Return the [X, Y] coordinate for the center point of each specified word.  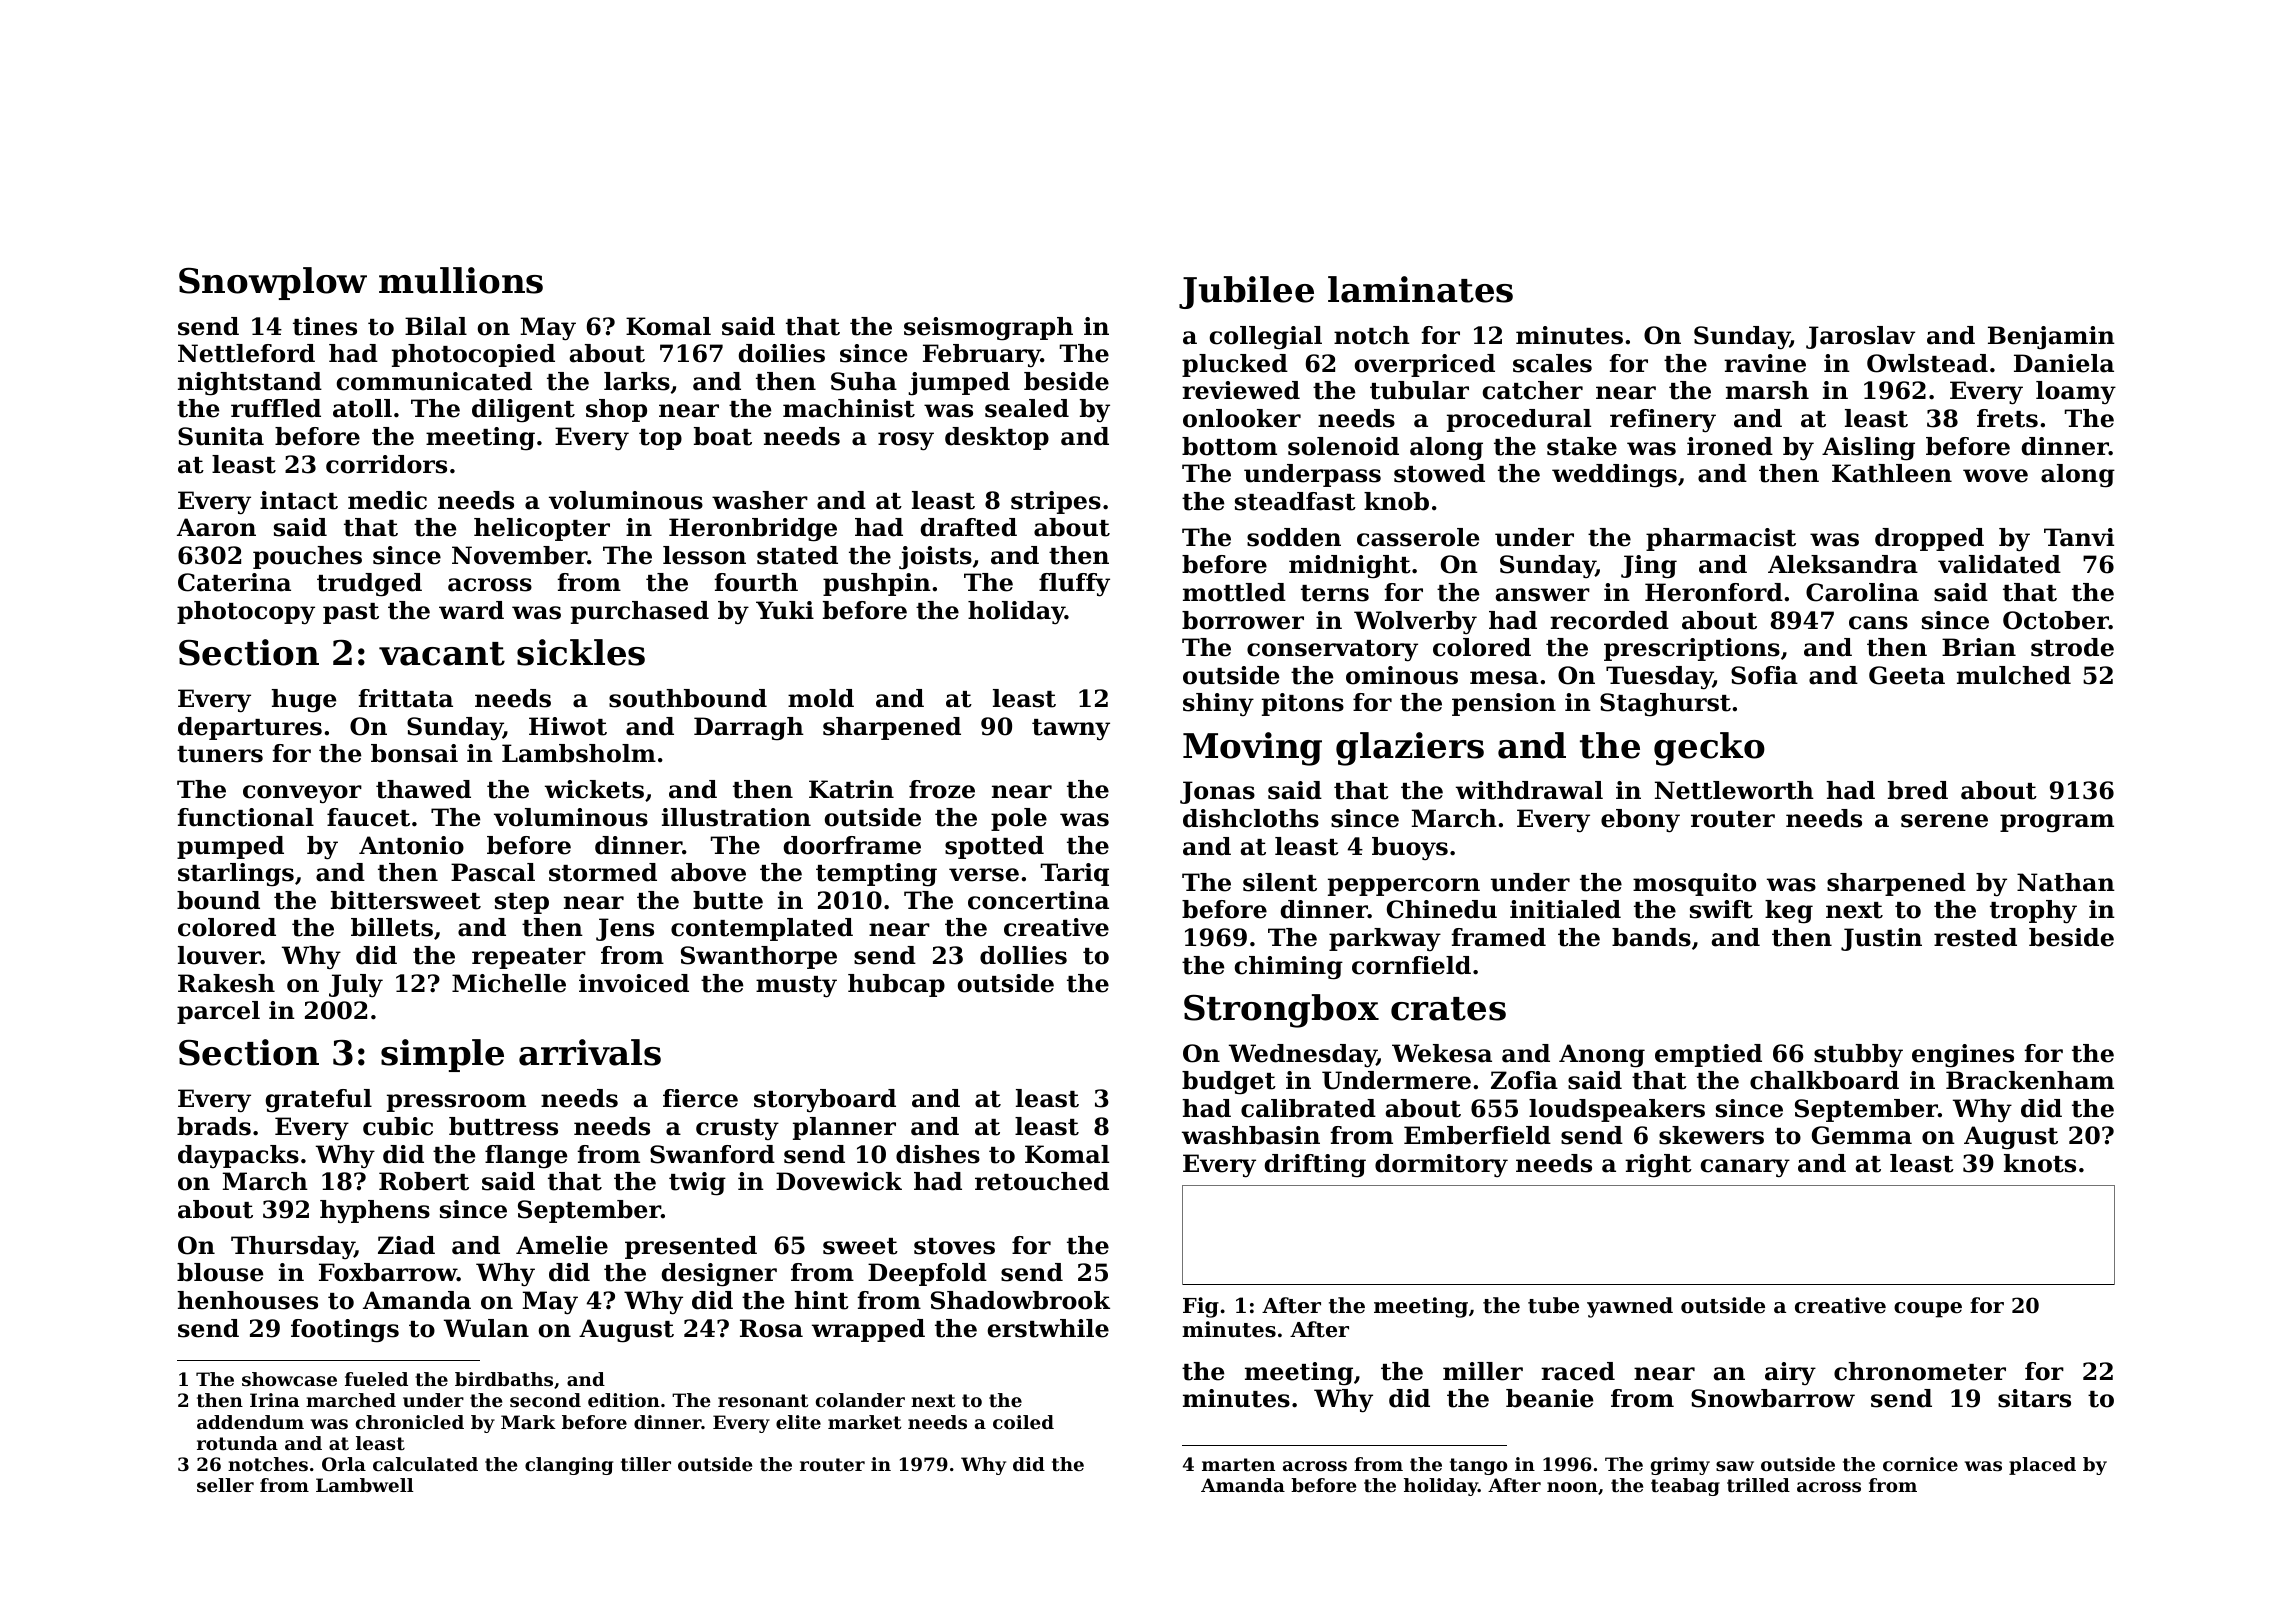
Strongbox [1281, 1011]
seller [225, 1485]
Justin [1881, 939]
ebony [1640, 821]
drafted [969, 527]
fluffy [1074, 585]
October [2056, 620]
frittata [405, 698]
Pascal [493, 872]
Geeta [1907, 675]
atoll [362, 408]
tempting [876, 875]
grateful [319, 1101]
